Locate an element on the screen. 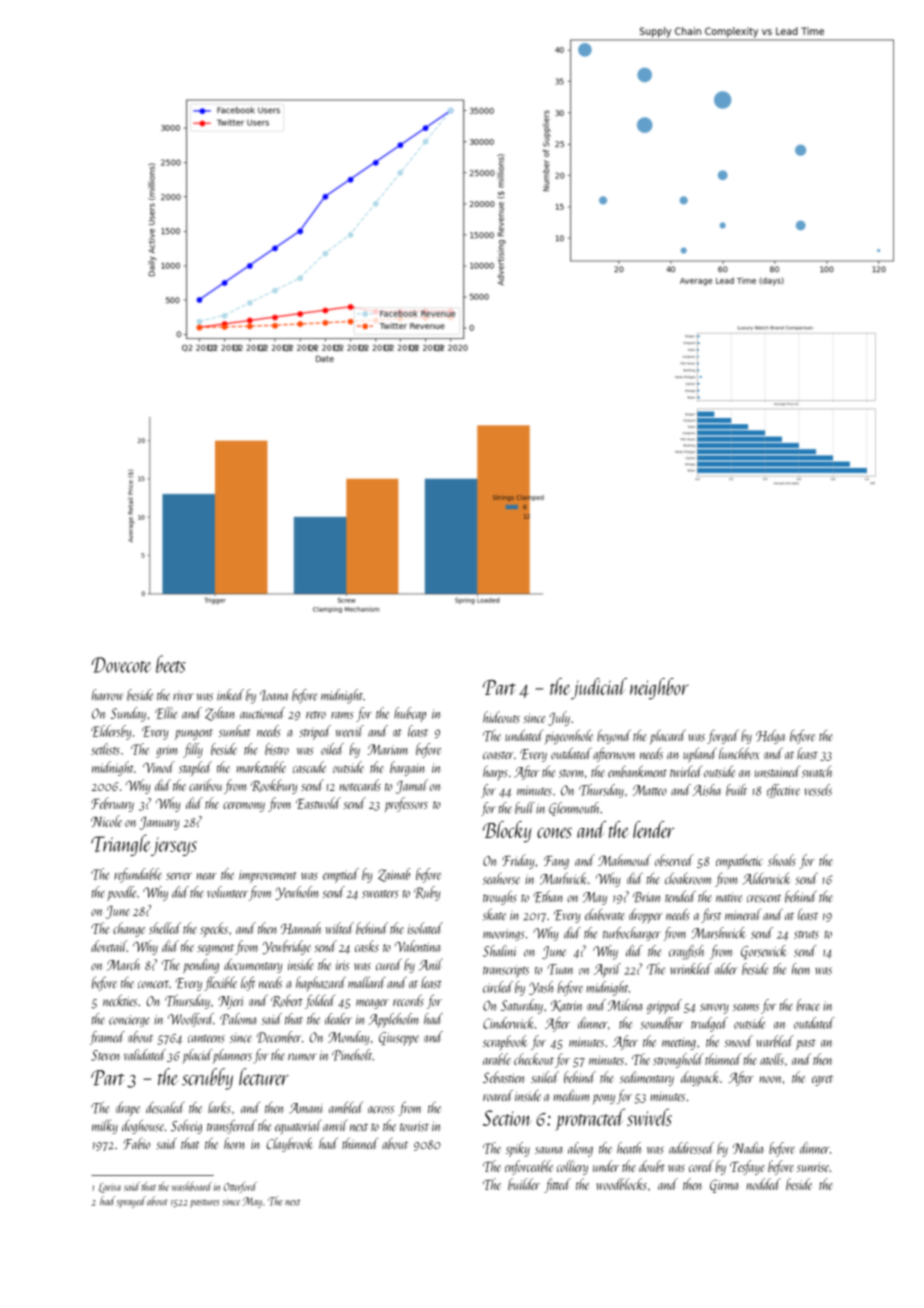  neighbor is located at coordinates (659, 689).
